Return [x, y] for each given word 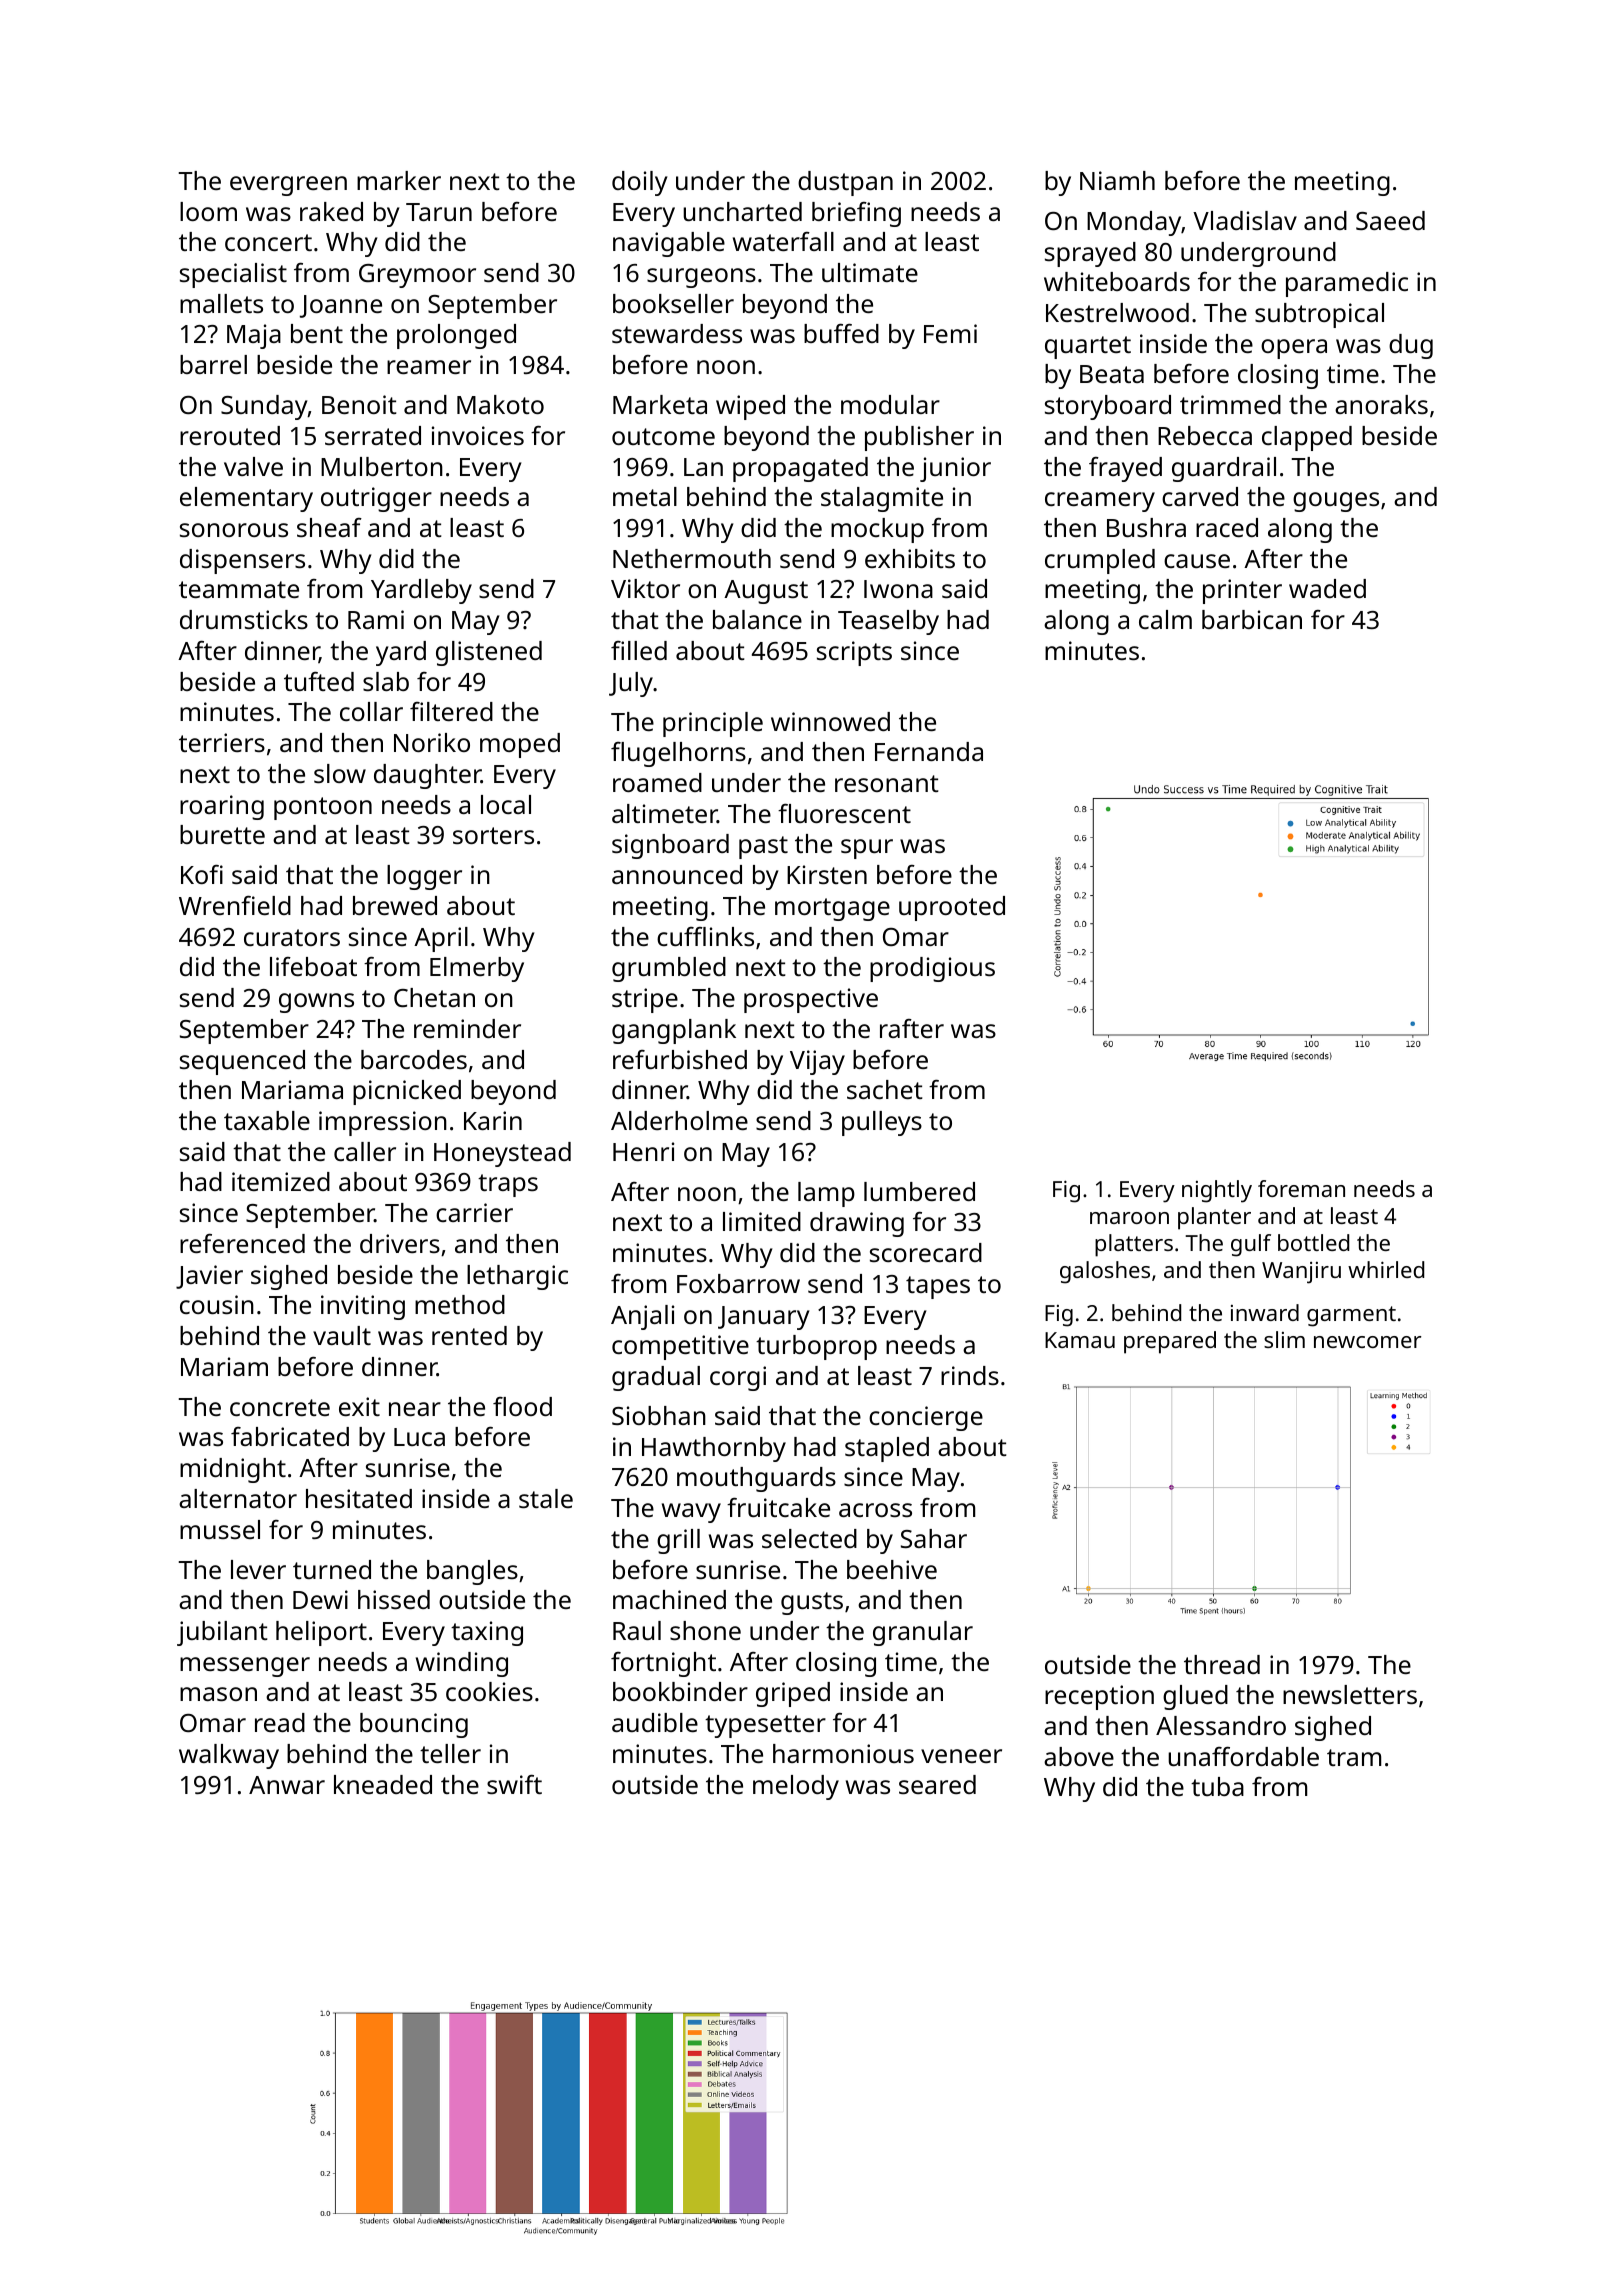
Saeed [1390, 220]
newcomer [1367, 1342]
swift [514, 1784]
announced [677, 874]
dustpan [845, 183]
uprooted [952, 908]
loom [208, 211]
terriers [222, 742]
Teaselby [888, 622]
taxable [267, 1120]
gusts [812, 1603]
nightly [1217, 1191]
